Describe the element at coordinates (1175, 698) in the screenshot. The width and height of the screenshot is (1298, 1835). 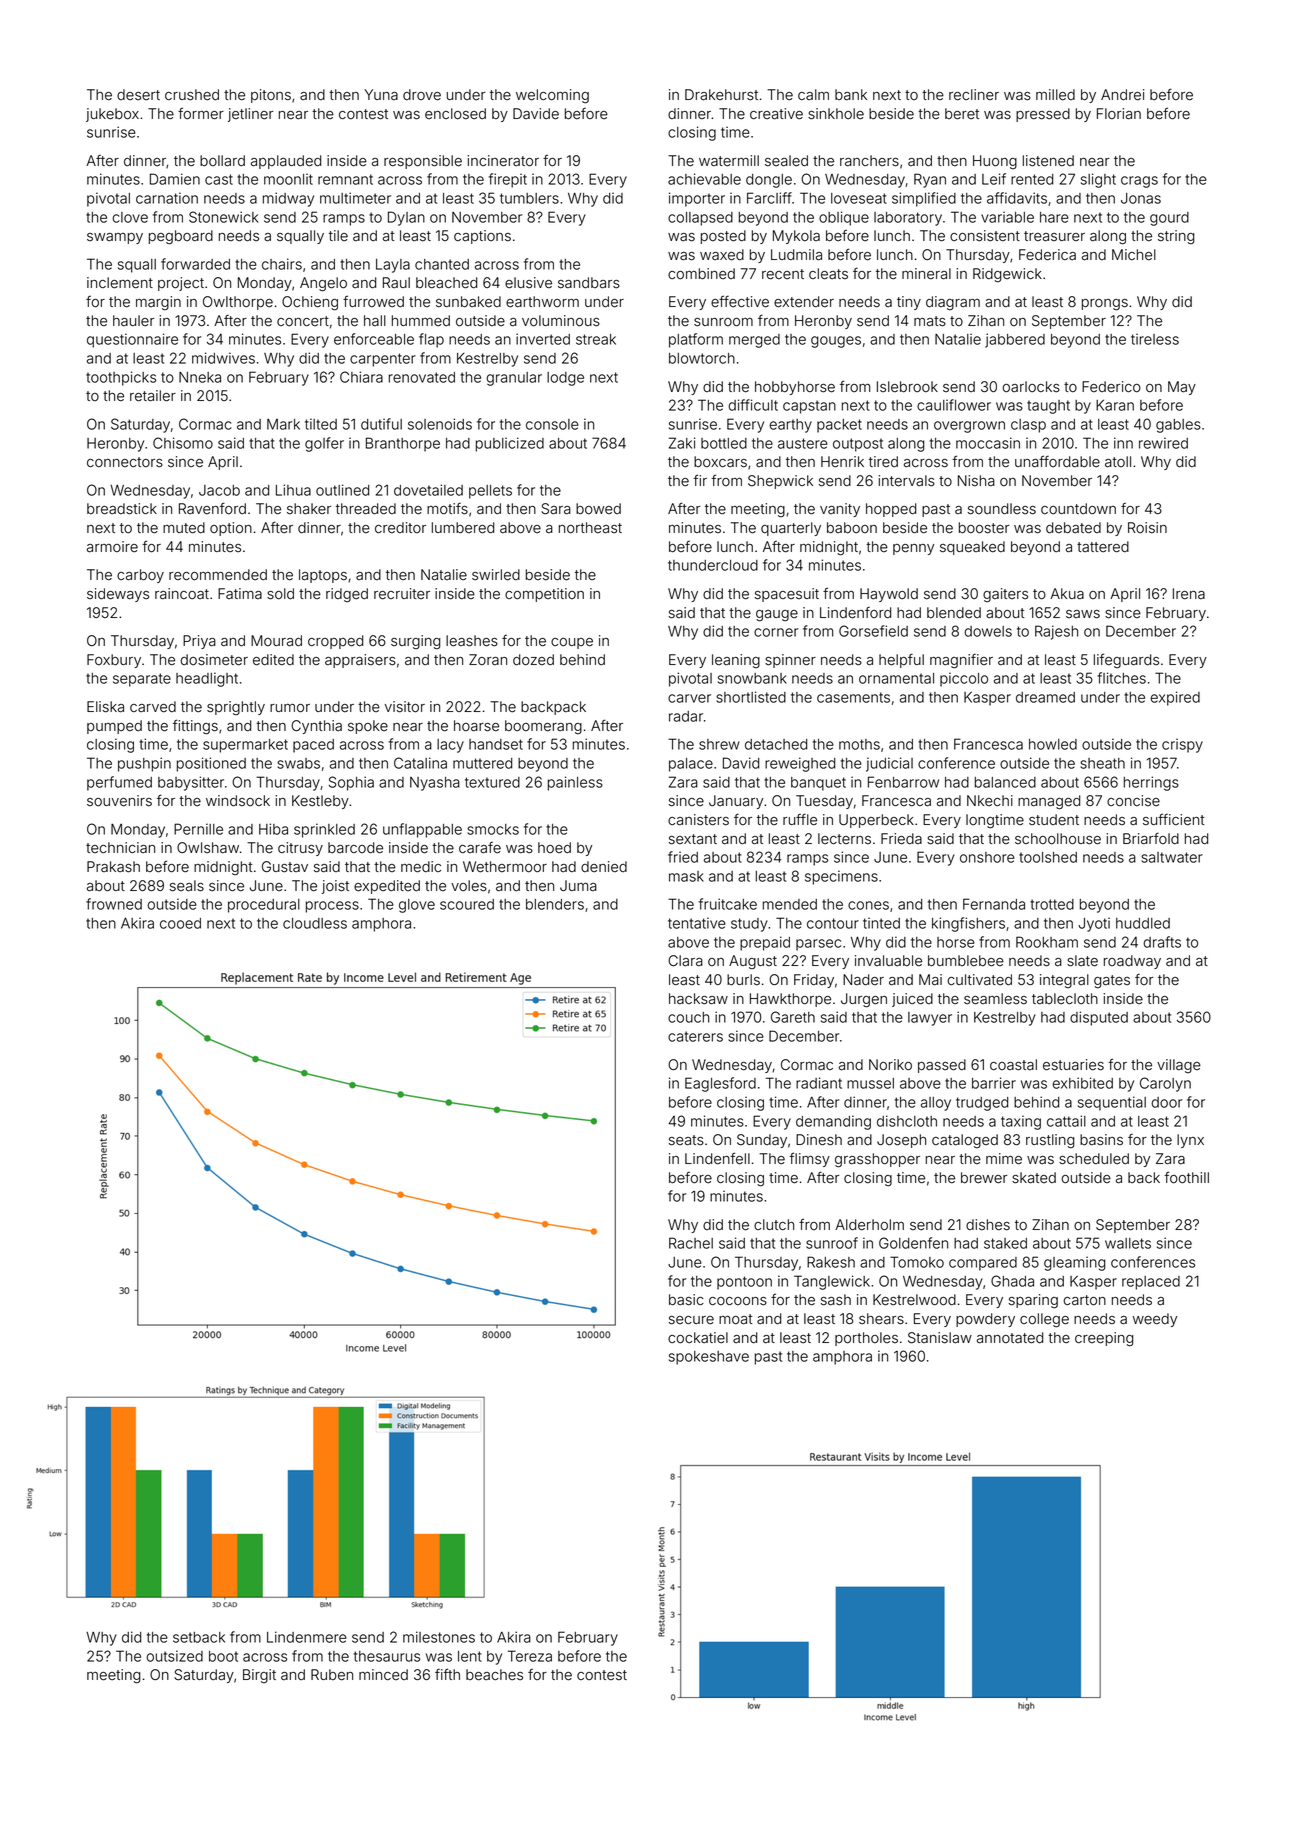
I see `expired` at that location.
